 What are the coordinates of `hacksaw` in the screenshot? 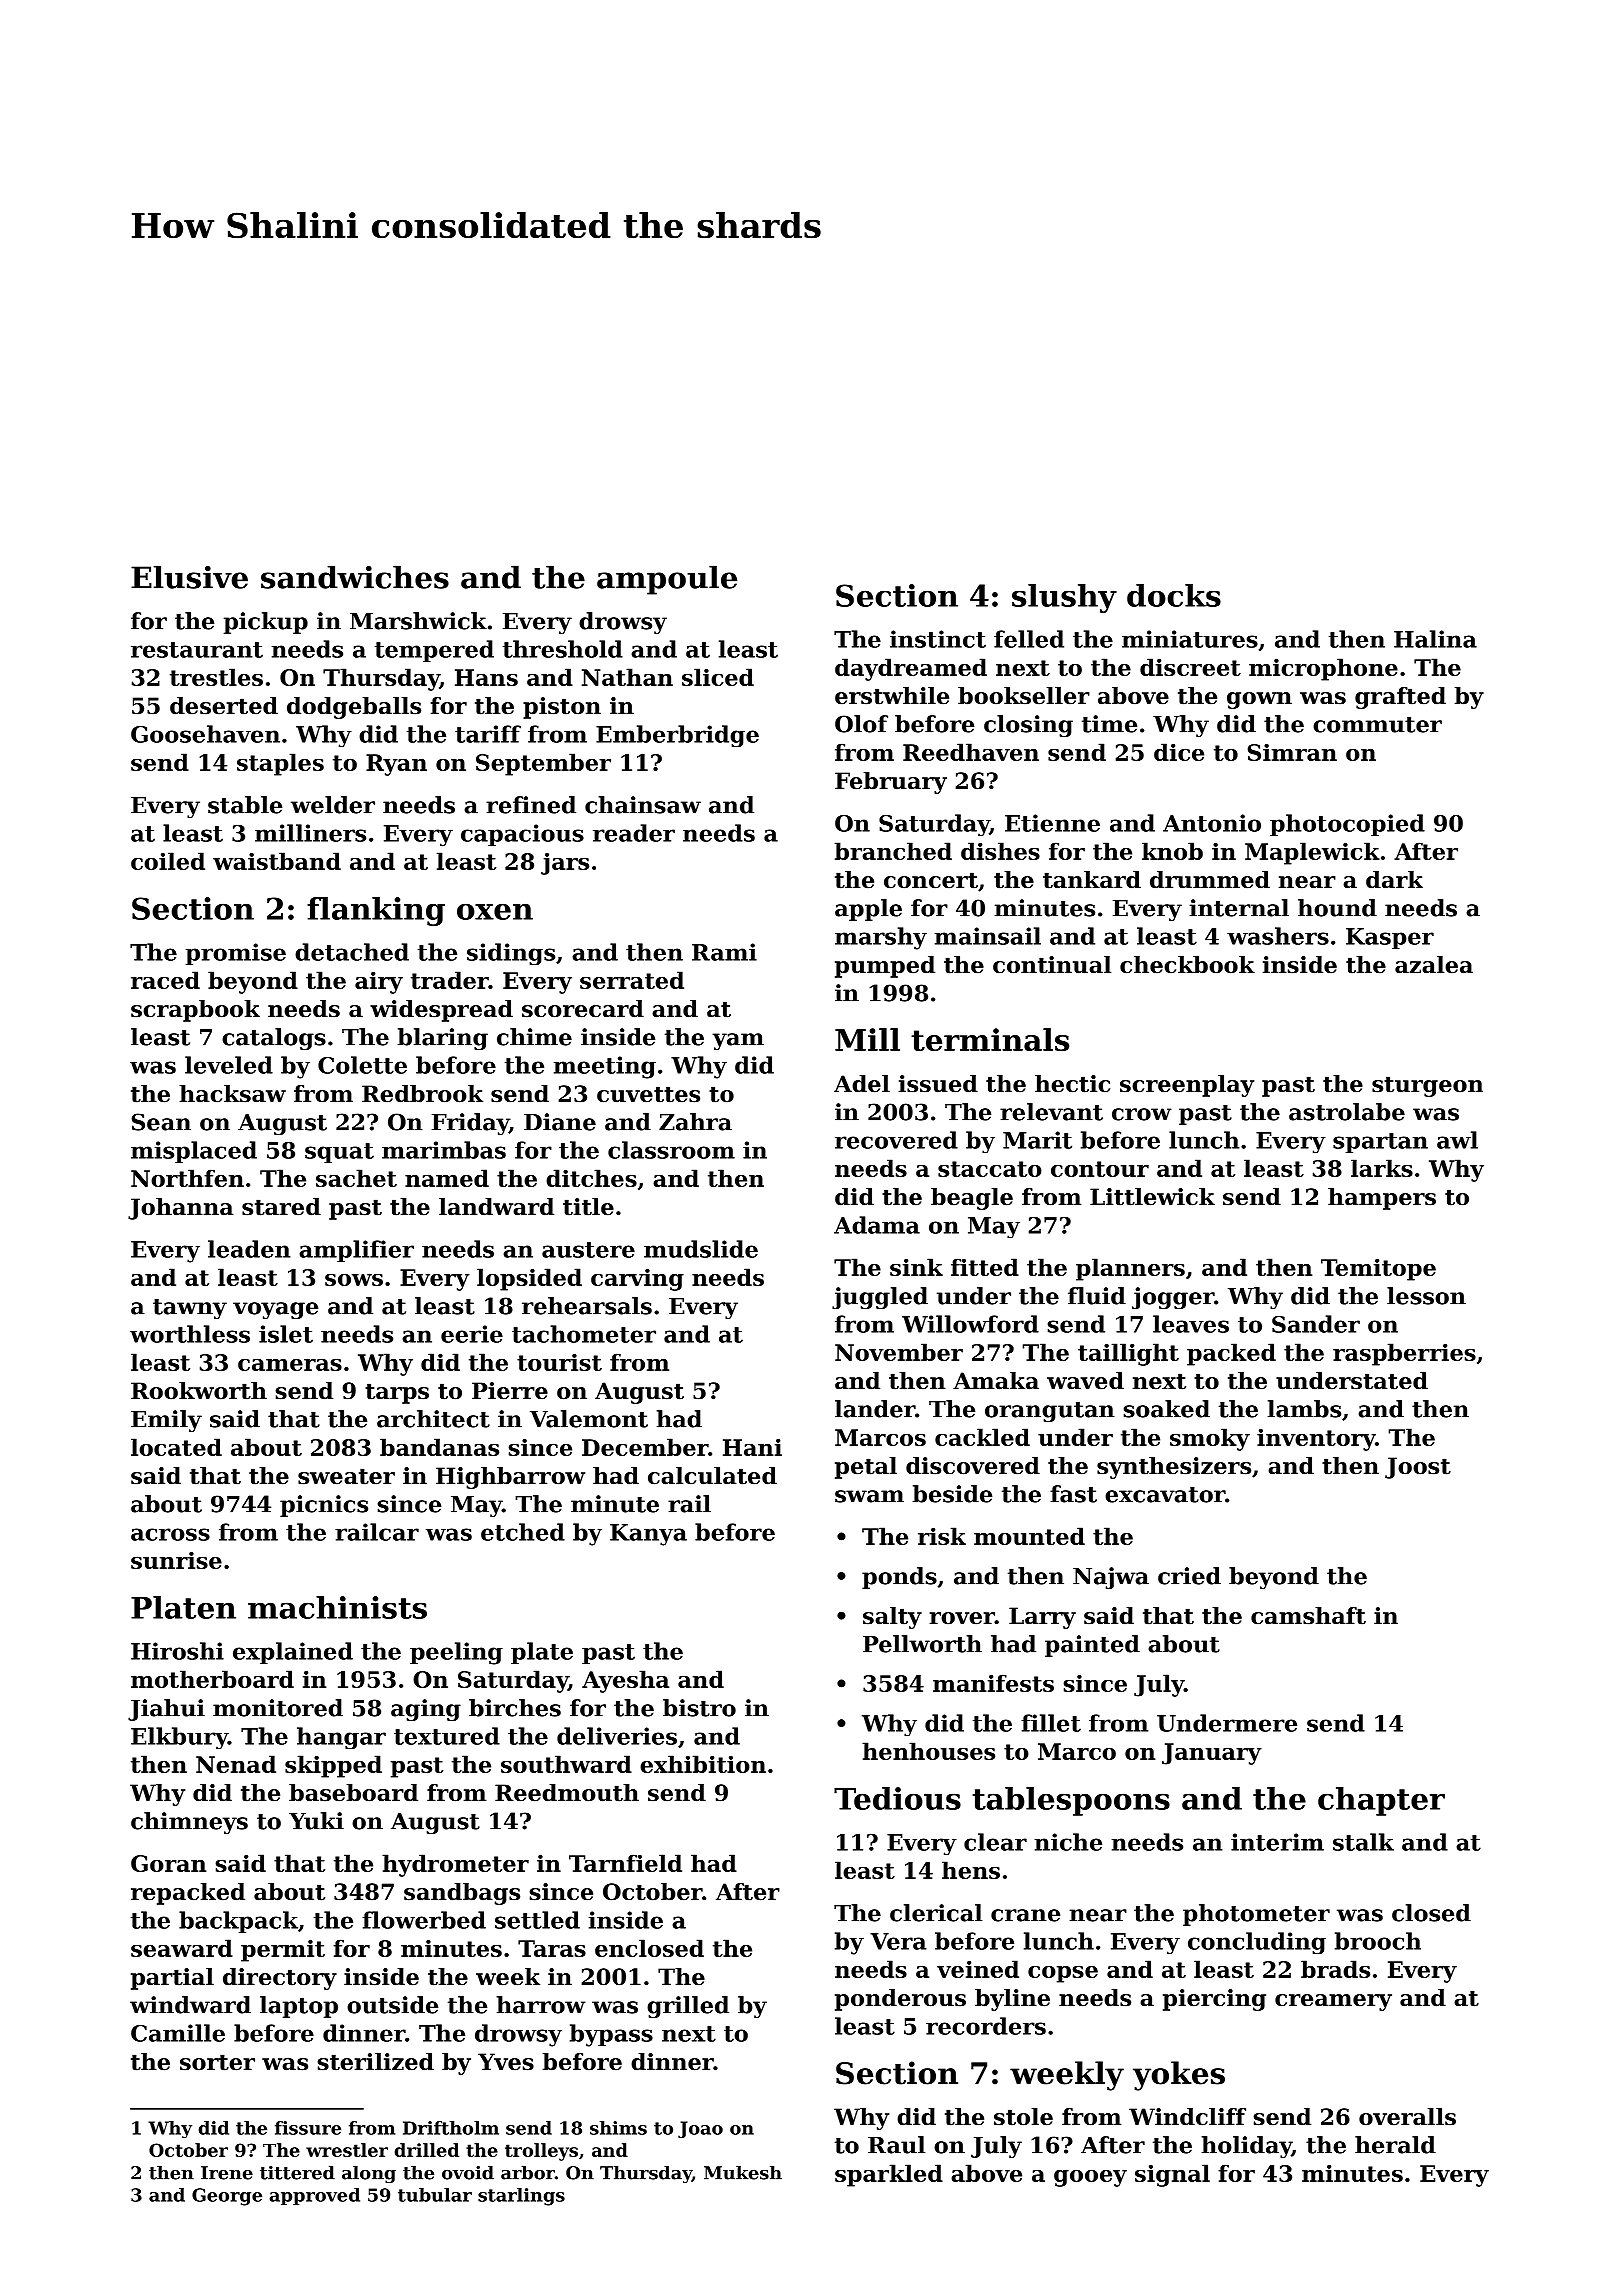 It's located at (232, 1094).
